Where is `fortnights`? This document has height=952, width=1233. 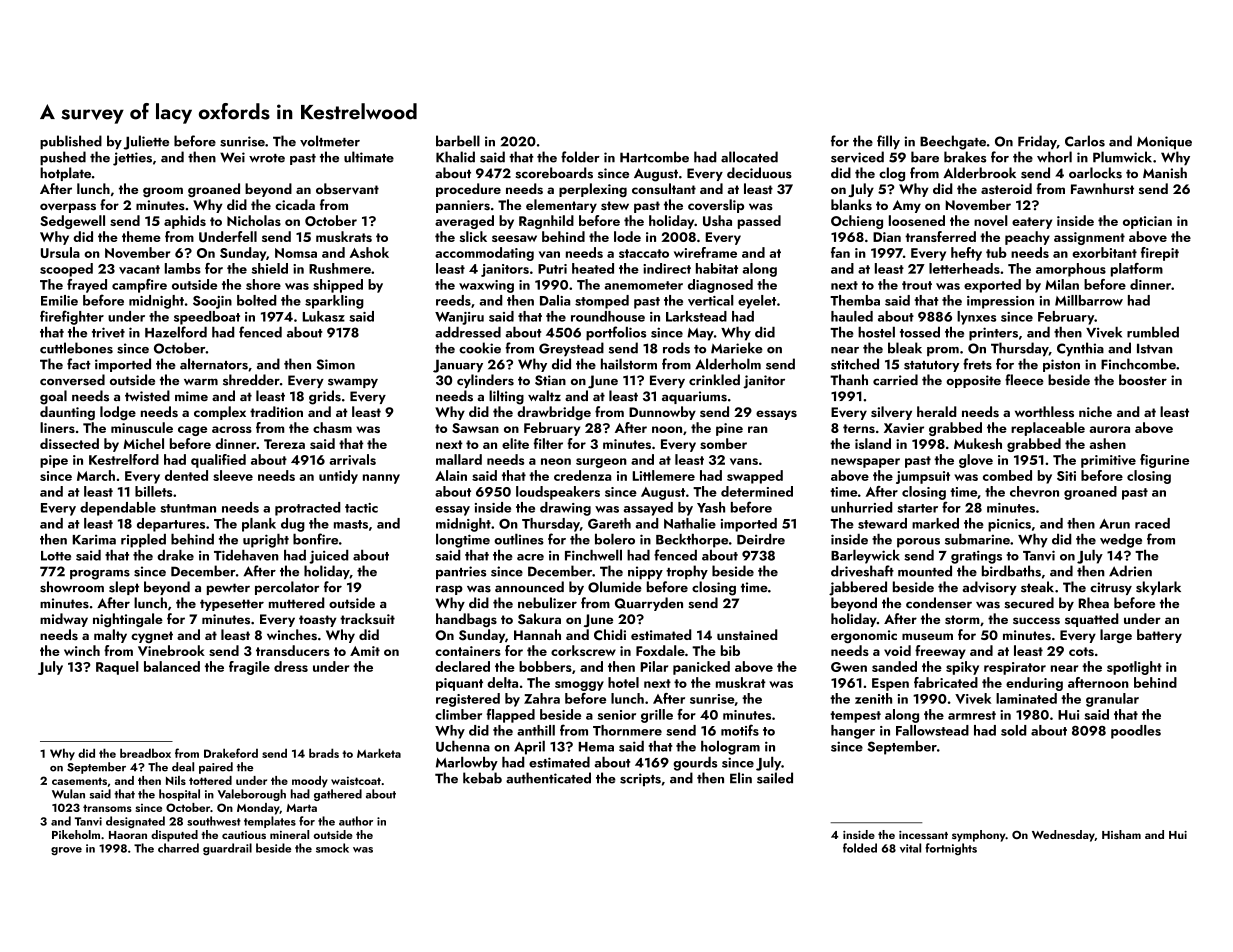 fortnights is located at coordinates (951, 849).
